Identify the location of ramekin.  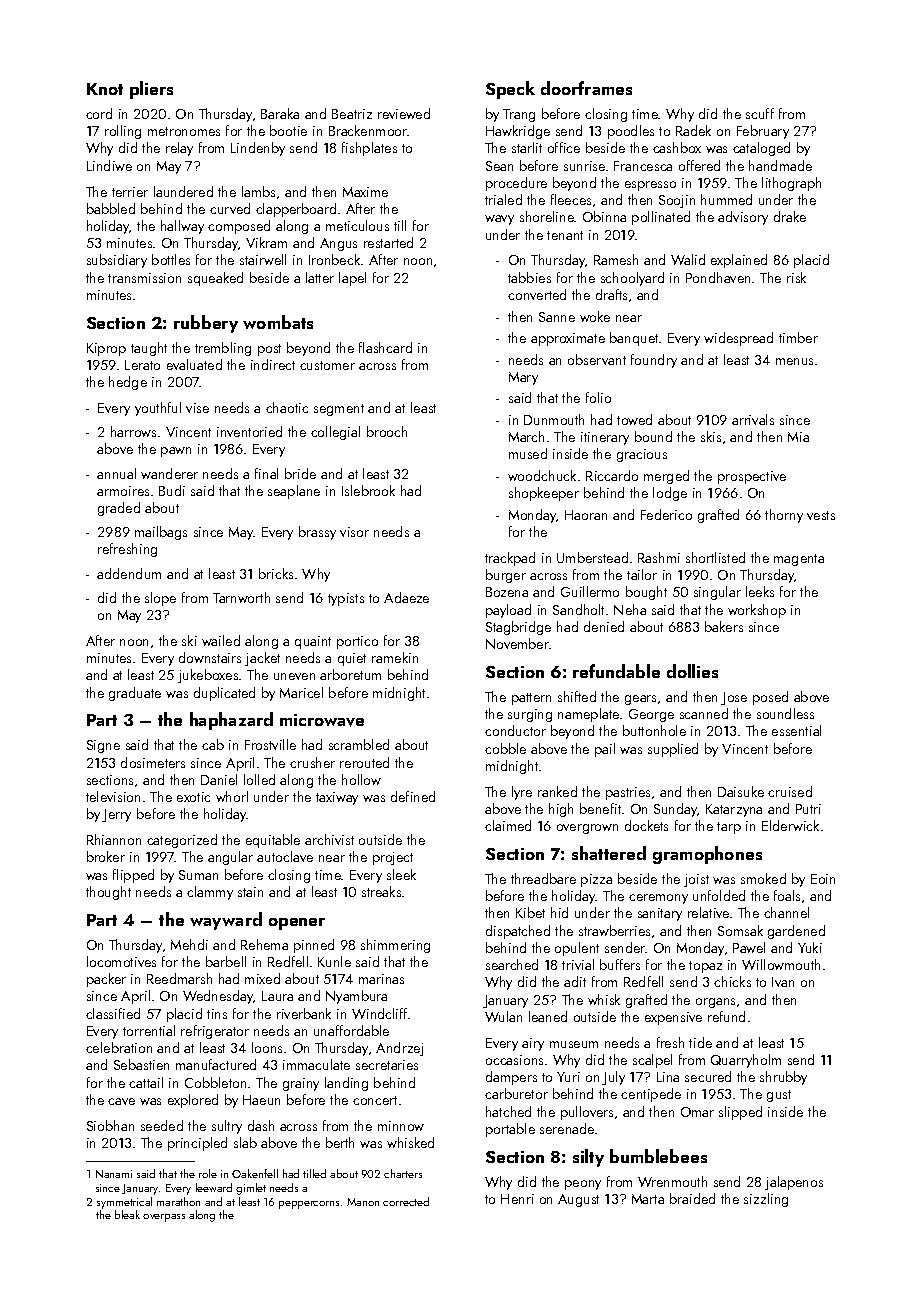
(395, 657).
